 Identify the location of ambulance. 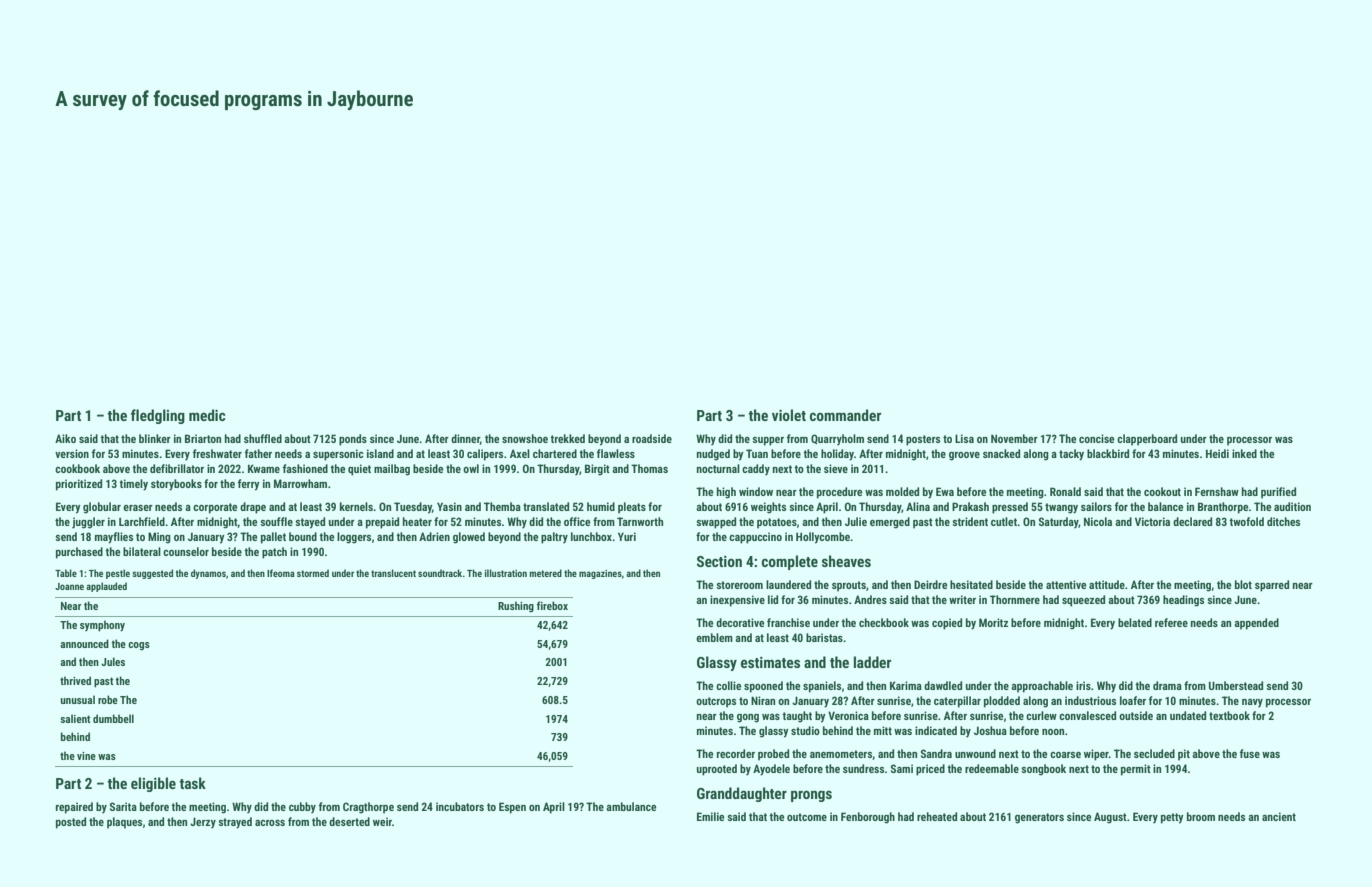
(631, 806).
